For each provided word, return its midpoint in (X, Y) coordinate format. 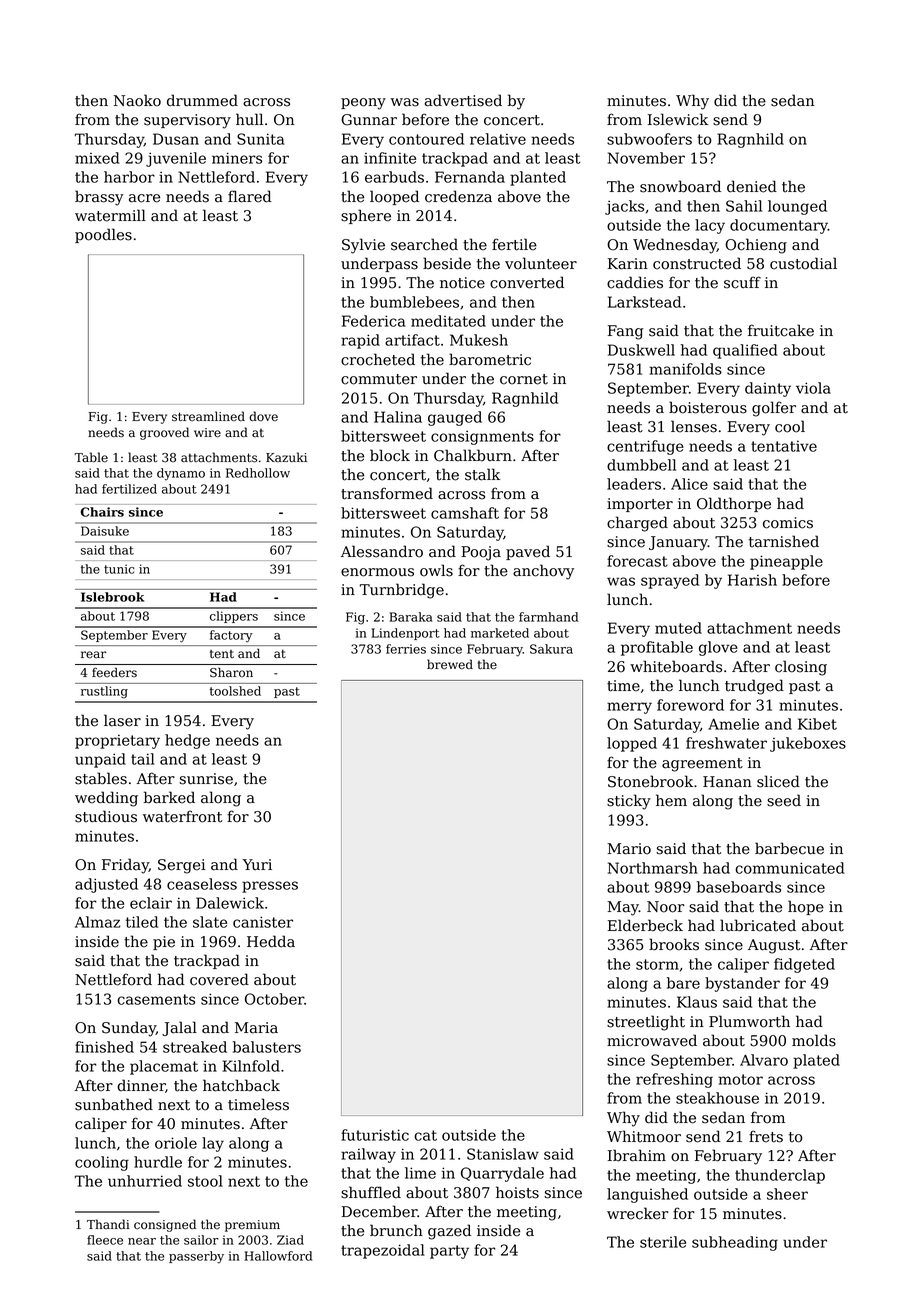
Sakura (551, 649)
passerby (196, 1257)
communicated (790, 868)
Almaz (97, 922)
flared (250, 196)
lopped (632, 744)
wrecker (638, 1213)
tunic (119, 569)
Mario (629, 849)
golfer (774, 409)
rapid (360, 341)
